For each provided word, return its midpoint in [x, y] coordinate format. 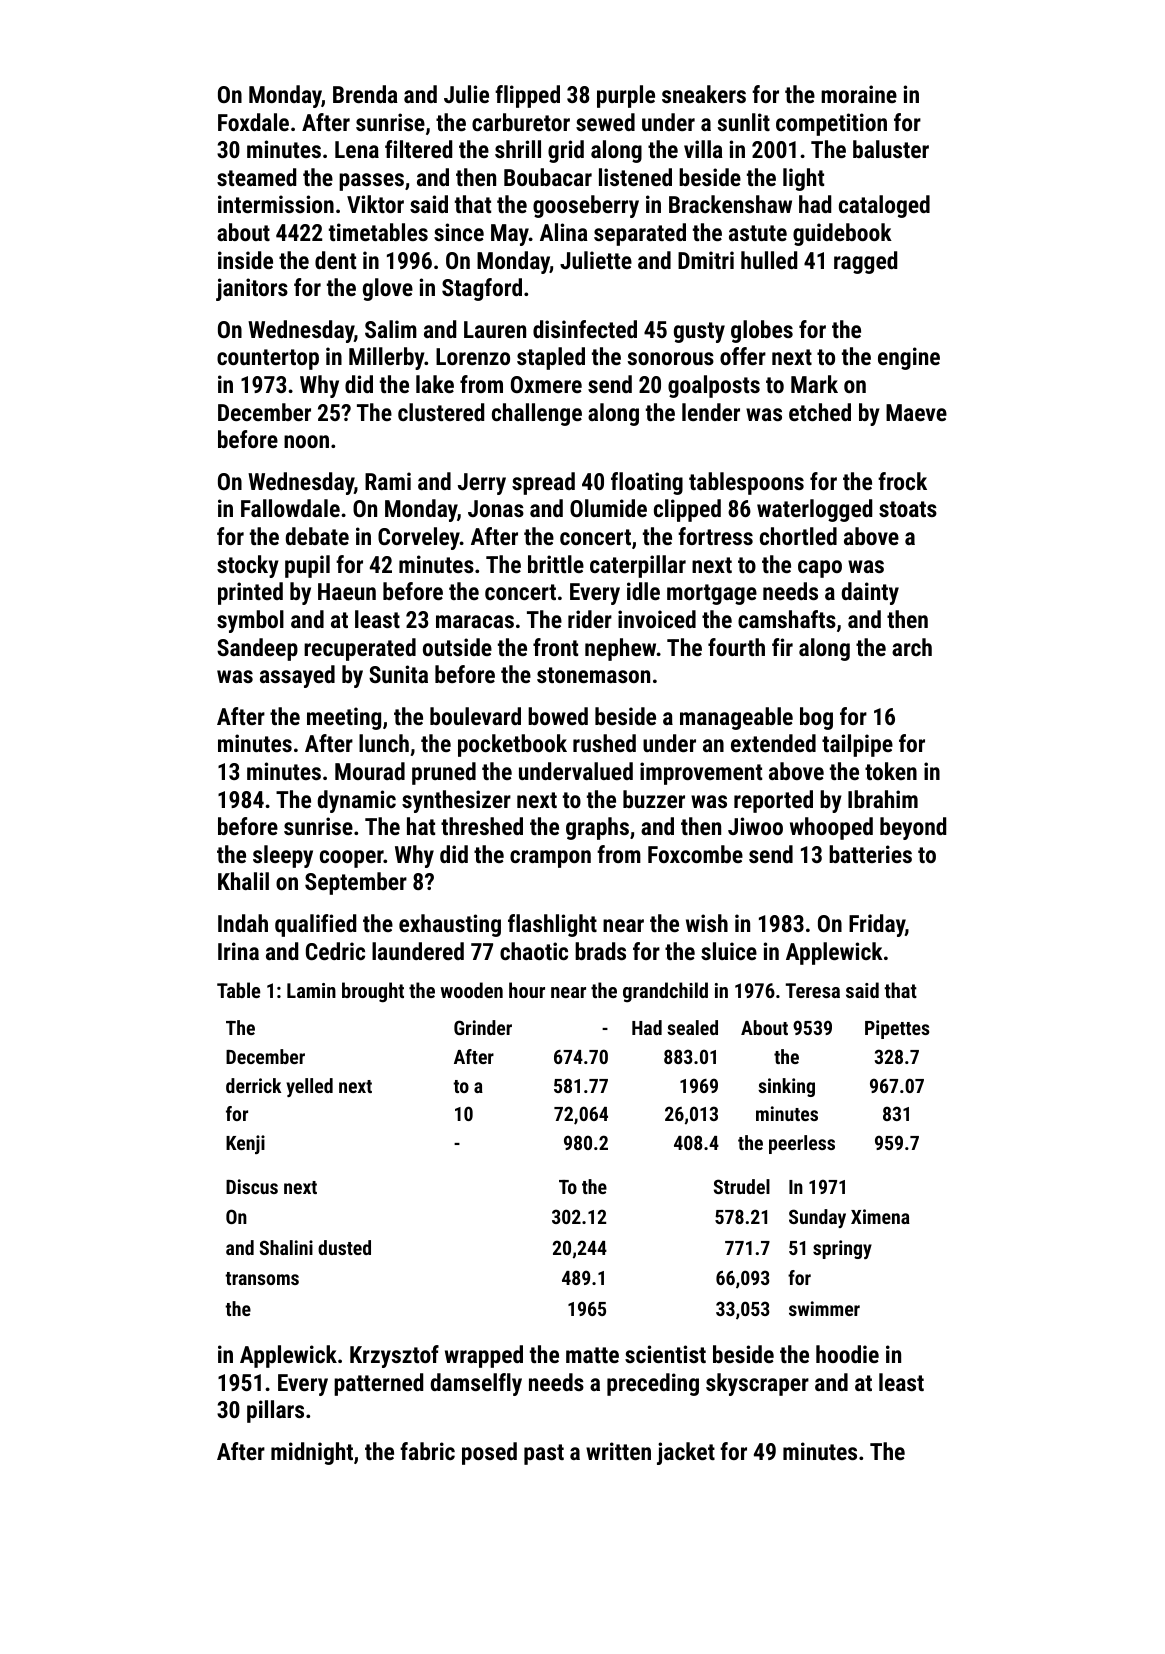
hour [527, 990]
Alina [564, 232]
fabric [427, 1451]
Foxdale [253, 122]
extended [773, 743]
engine [909, 358]
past [544, 1454]
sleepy [283, 856]
